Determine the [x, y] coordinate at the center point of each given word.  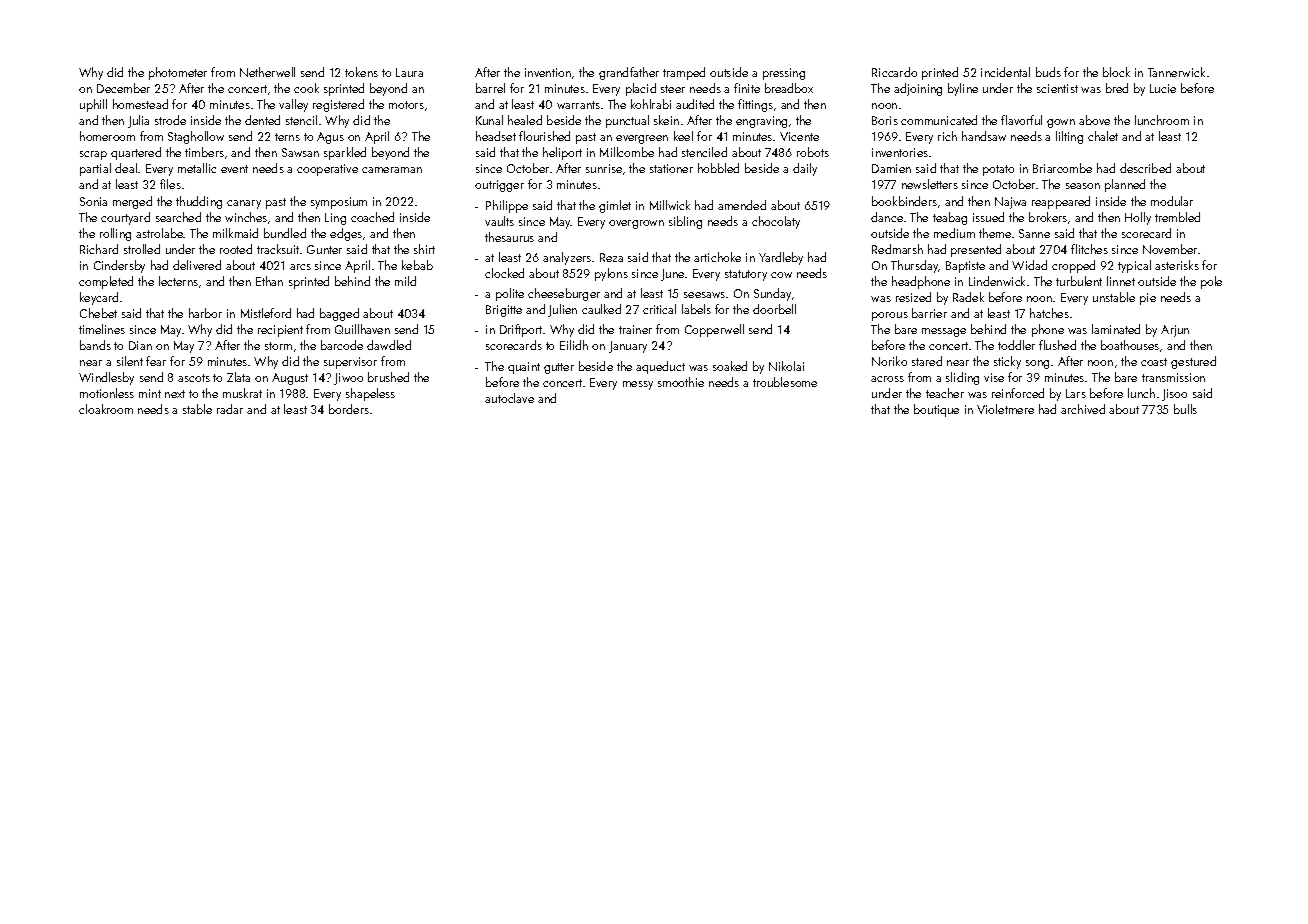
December [123, 88]
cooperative [327, 170]
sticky [1007, 362]
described [1145, 168]
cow [781, 275]
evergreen [642, 139]
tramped [684, 73]
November [1170, 249]
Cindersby [119, 266]
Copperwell [714, 330]
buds [1048, 72]
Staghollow [196, 137]
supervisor [350, 363]
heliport [562, 153]
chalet [1103, 136]
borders [349, 409]
